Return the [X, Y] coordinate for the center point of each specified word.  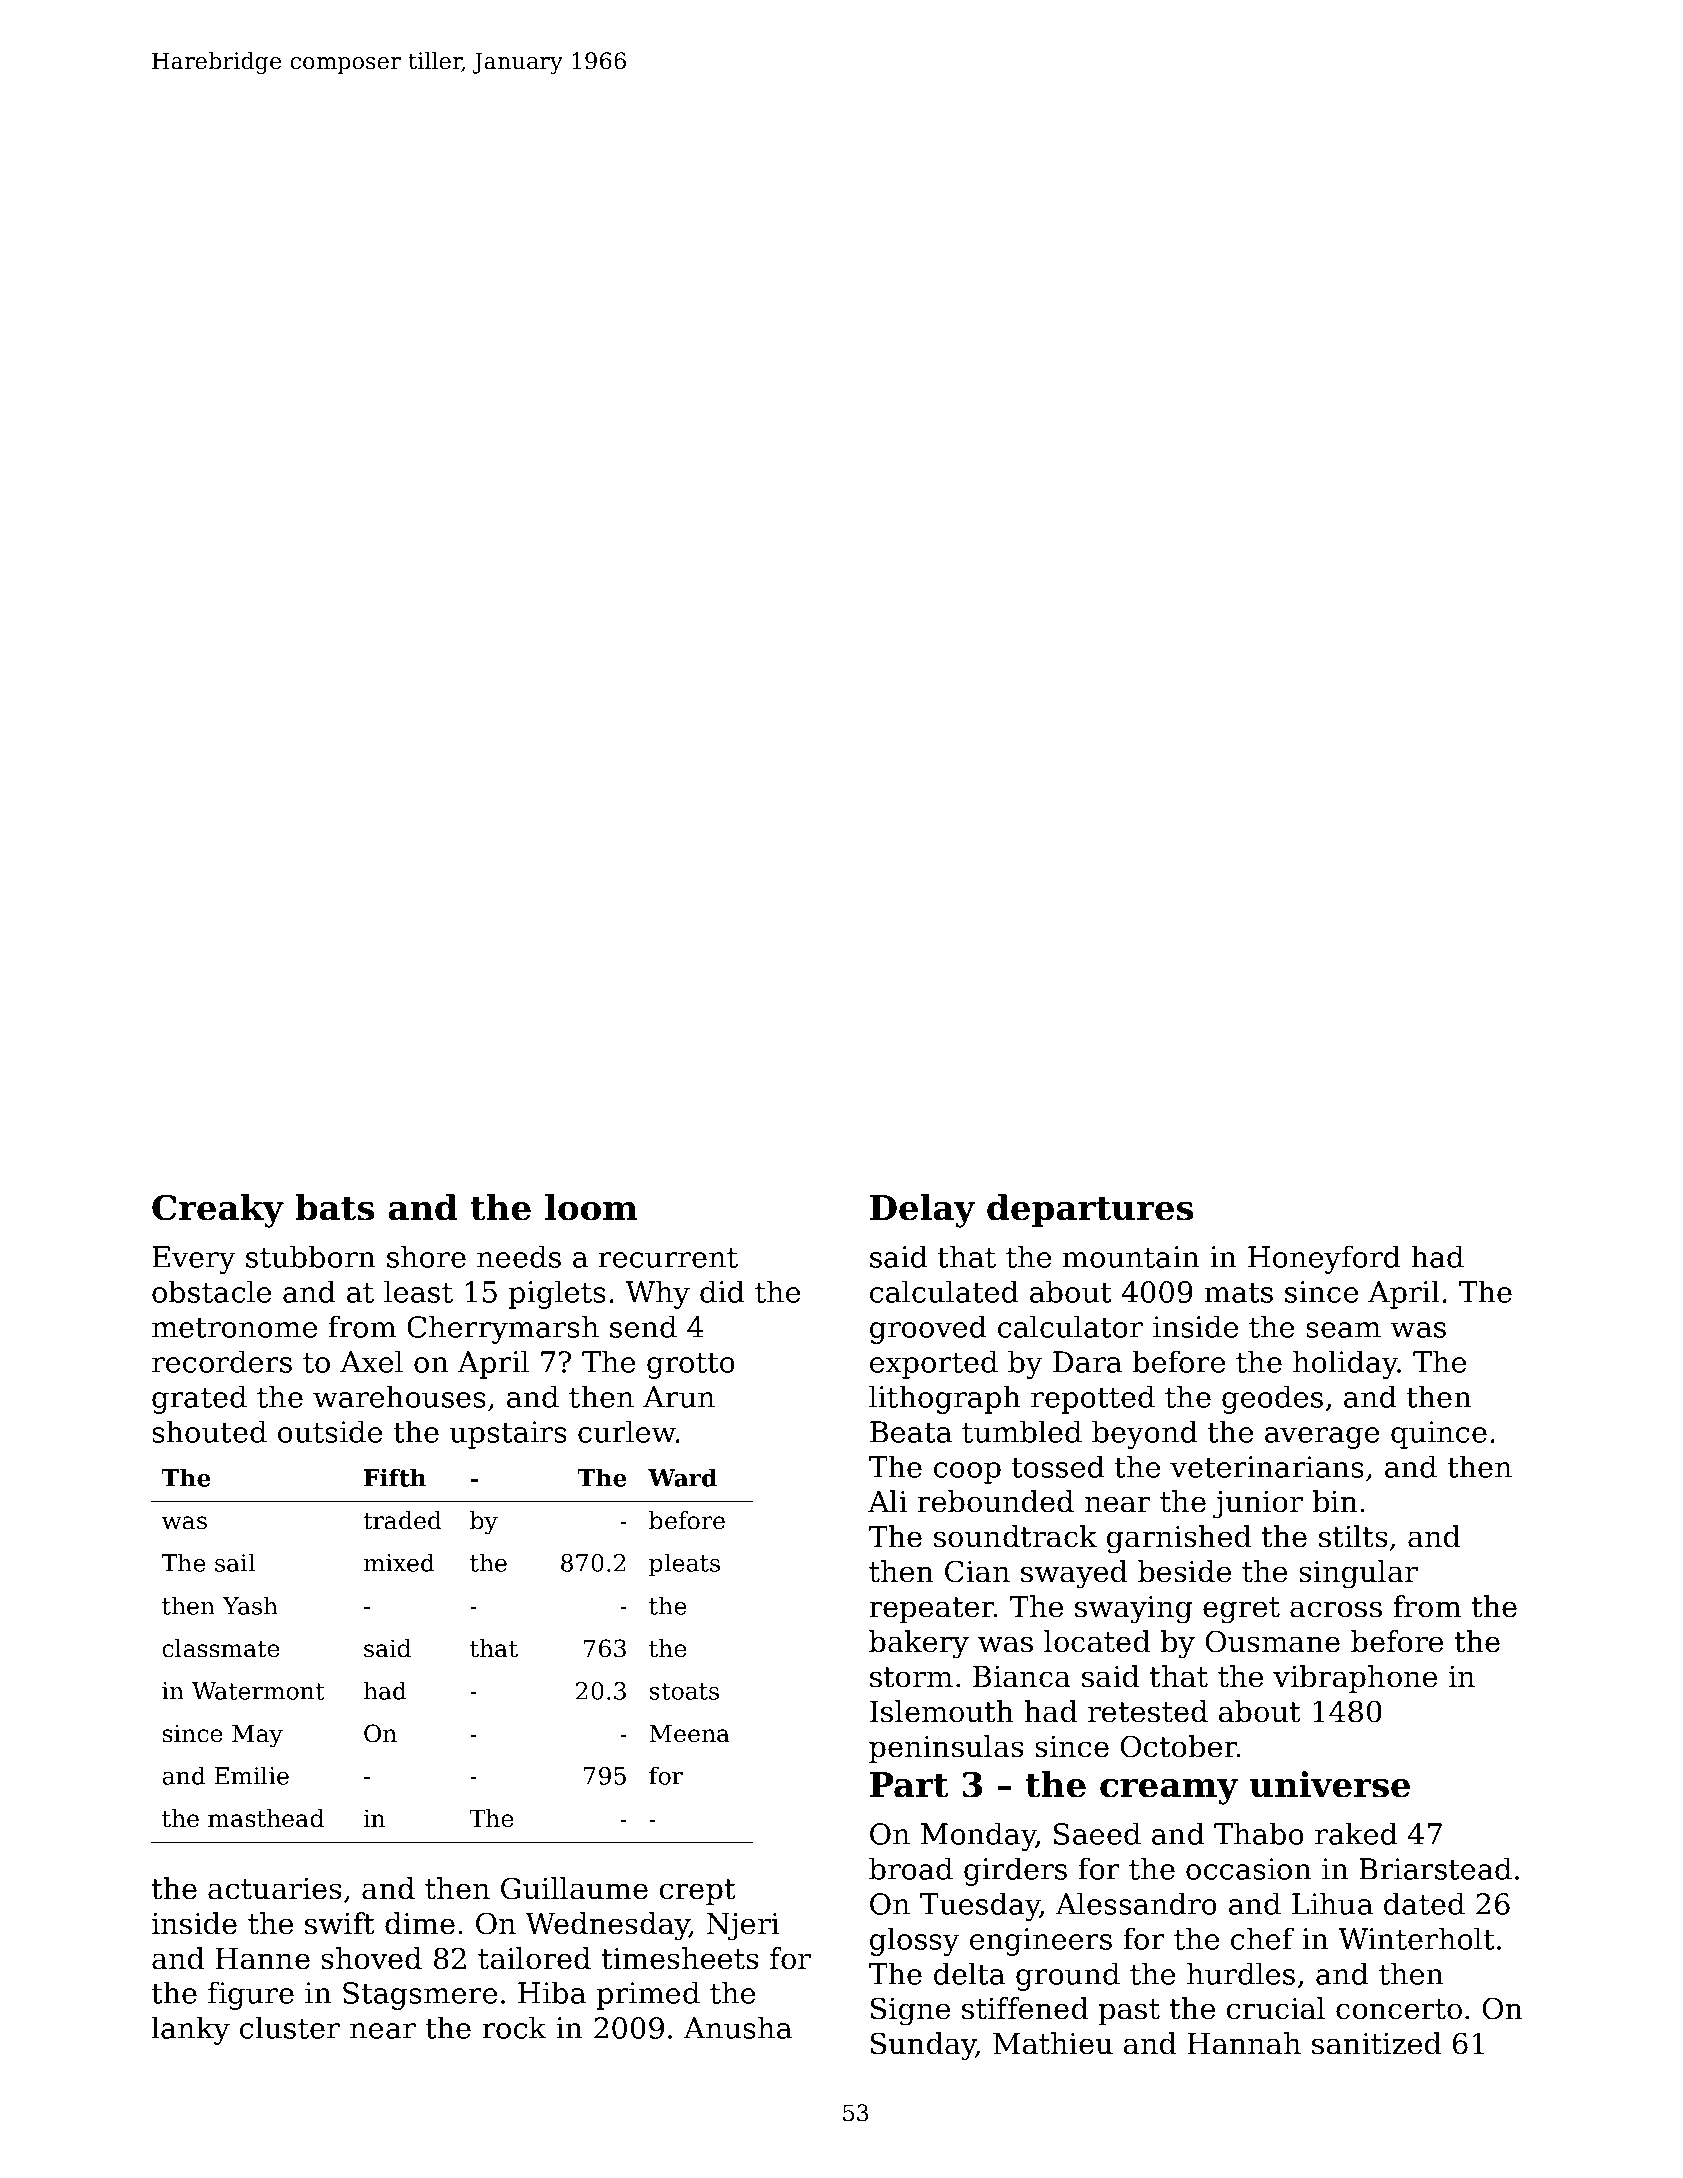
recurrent [668, 1258]
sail [235, 1562]
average [1322, 1438]
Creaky [218, 1211]
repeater [931, 1610]
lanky [191, 2030]
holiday [1345, 1364]
